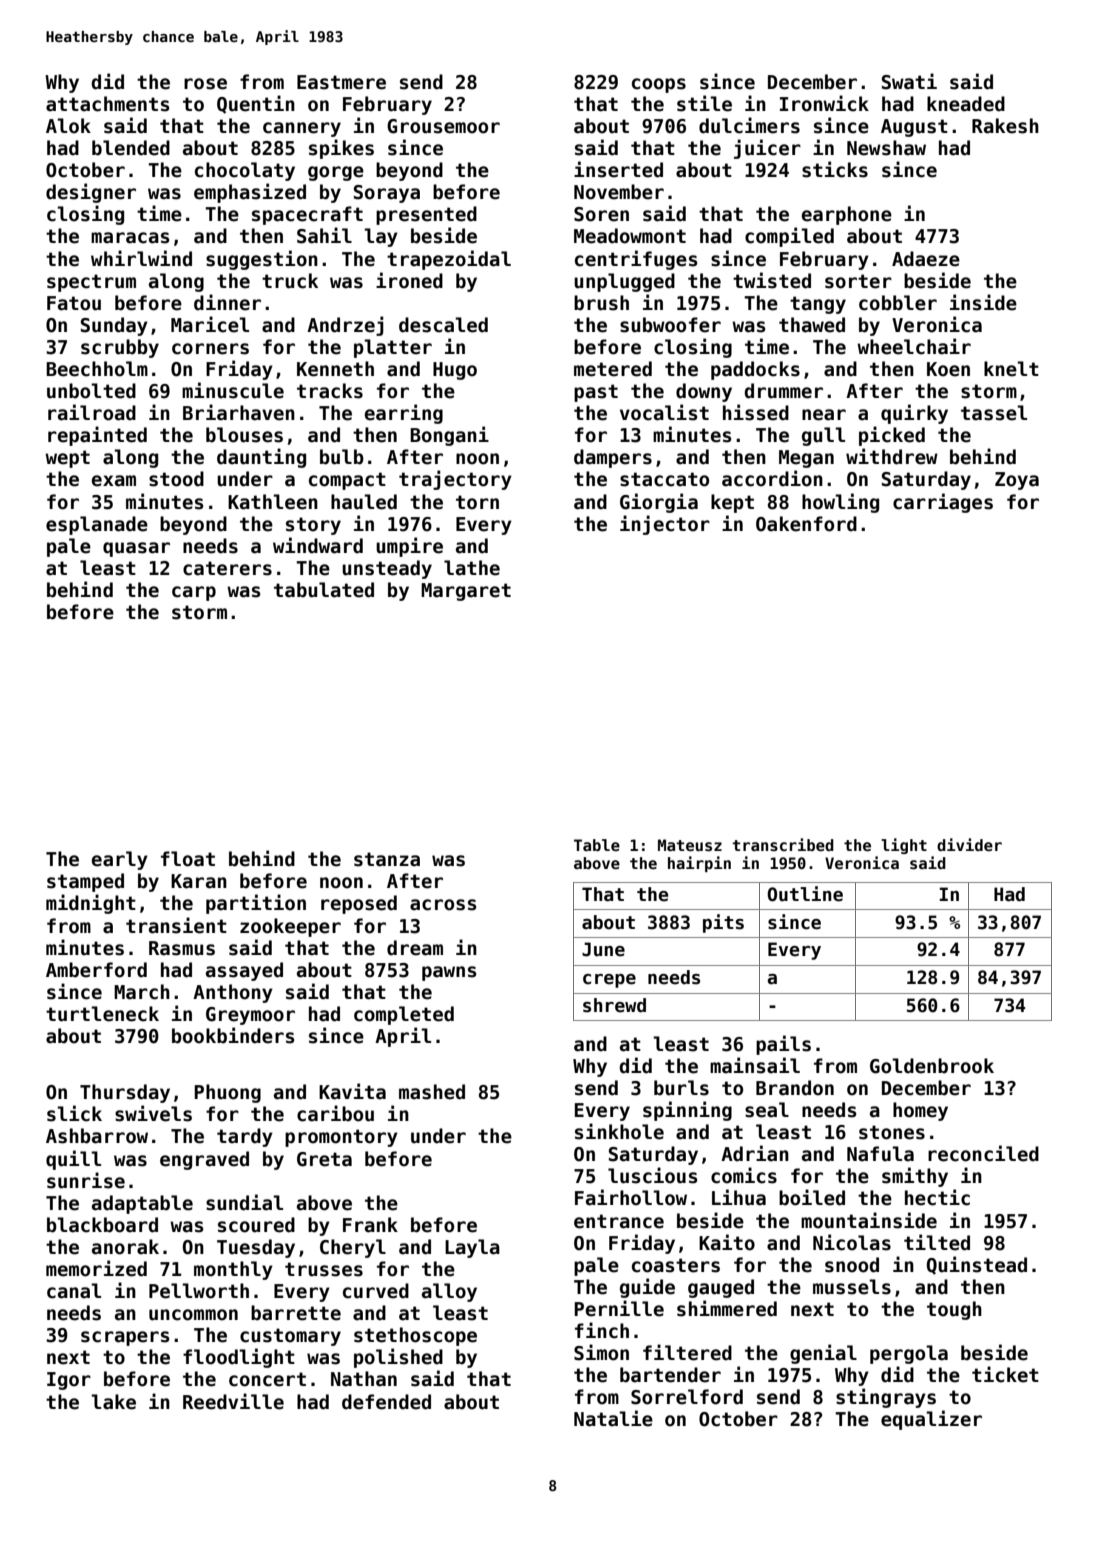 This screenshot has height=1551, width=1097. I want to click on Quinstead, so click(977, 1265).
